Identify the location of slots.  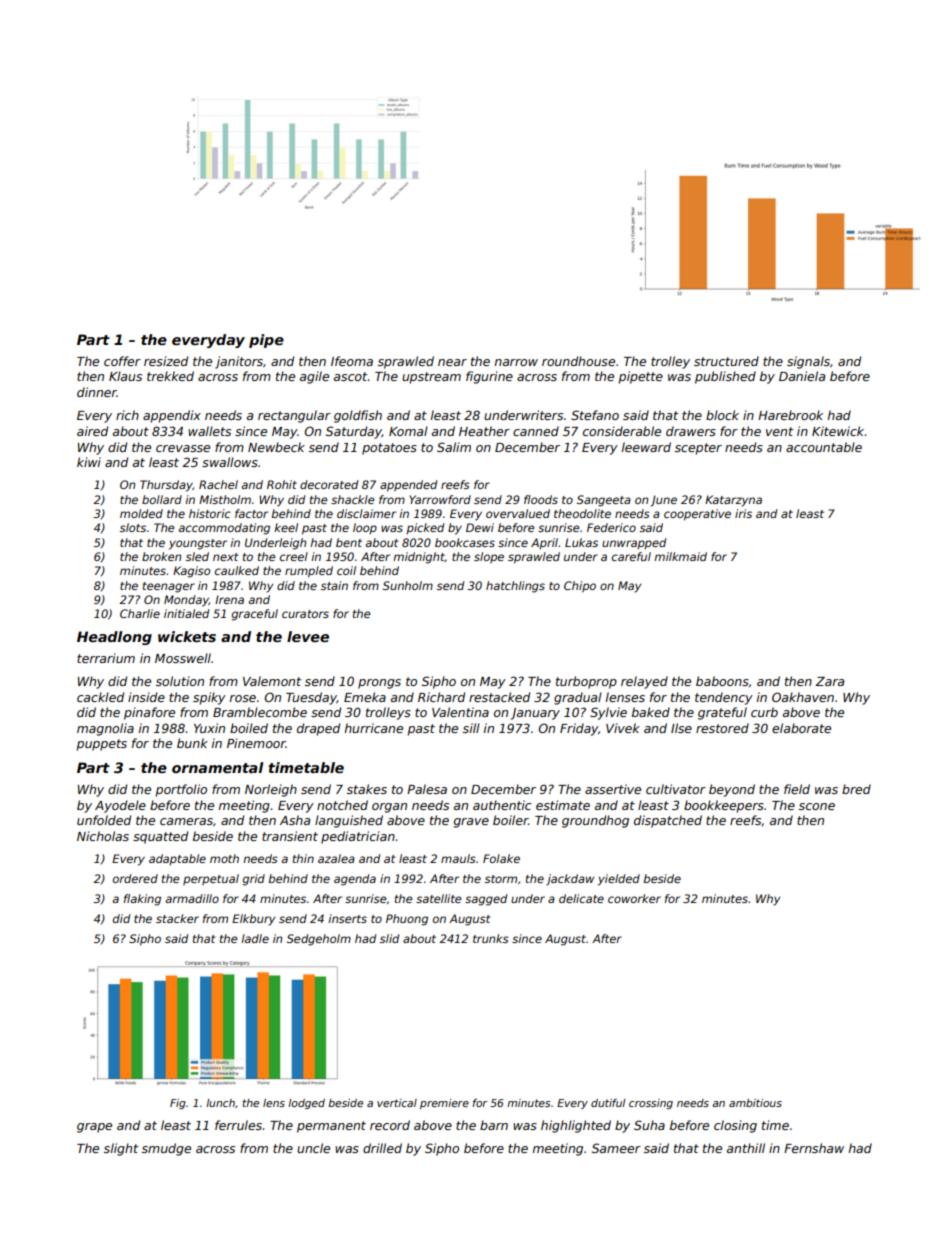
(133, 527).
